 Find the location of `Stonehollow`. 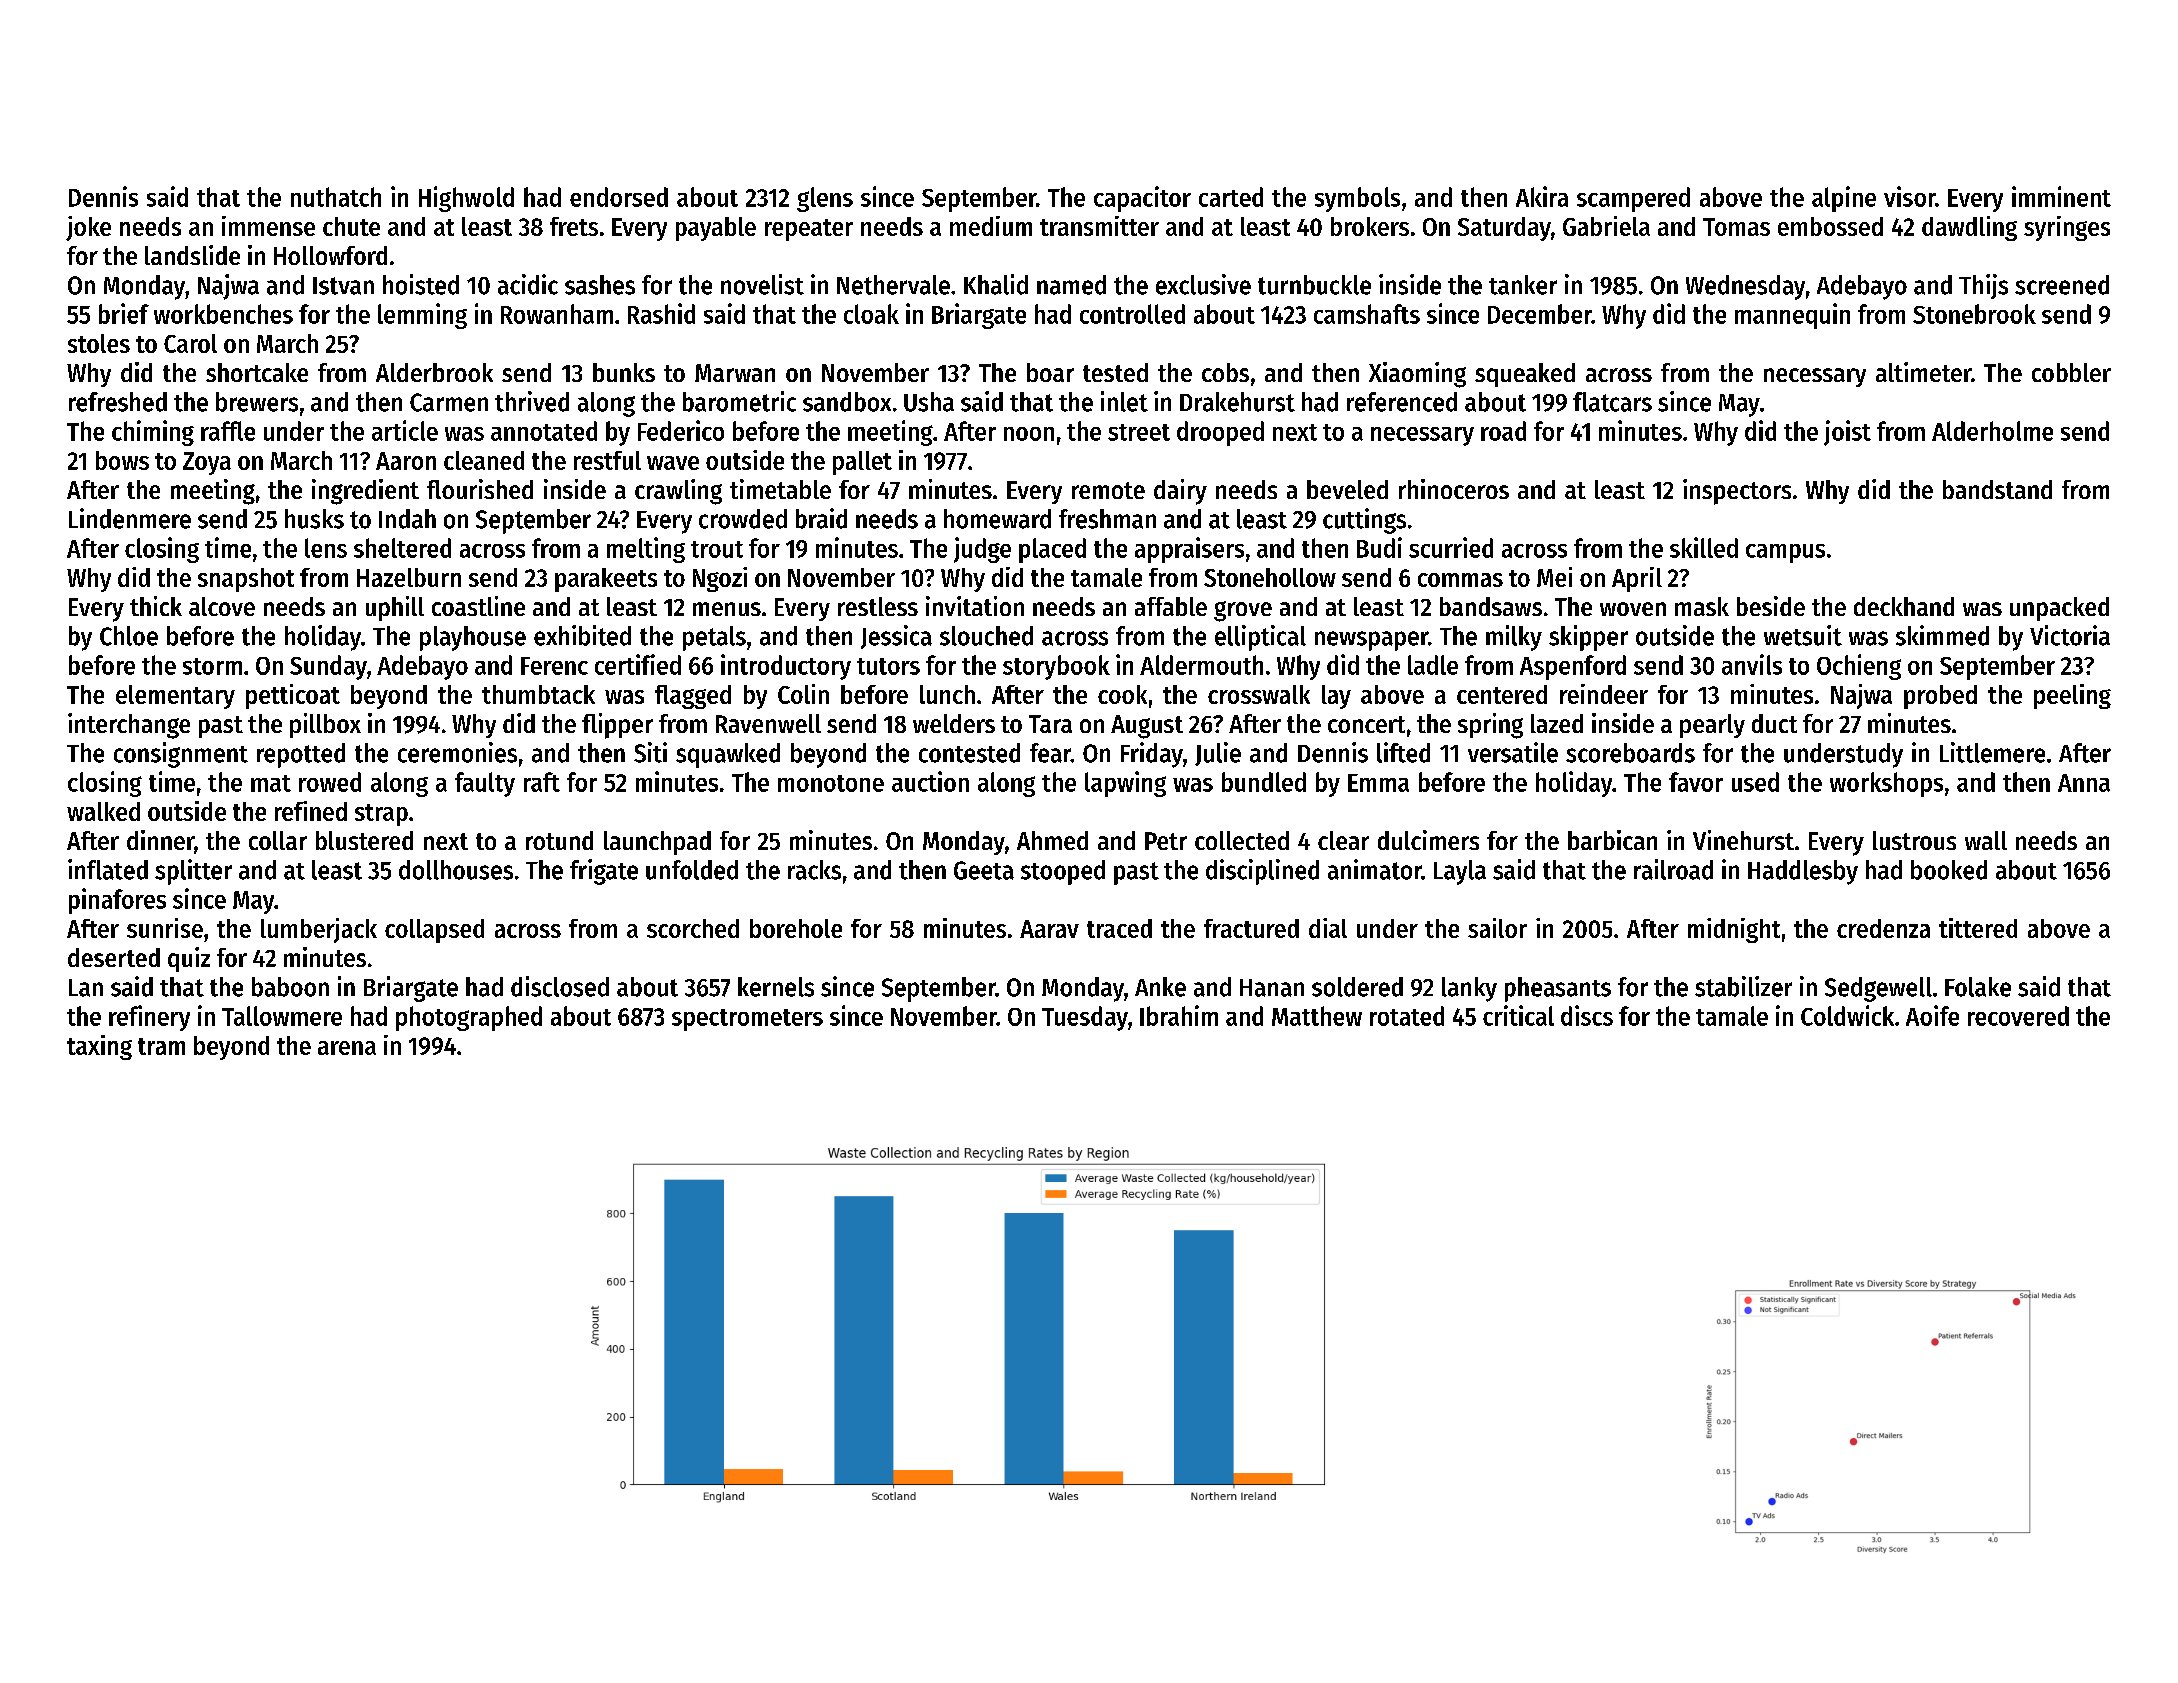

Stonehollow is located at coordinates (1270, 577).
